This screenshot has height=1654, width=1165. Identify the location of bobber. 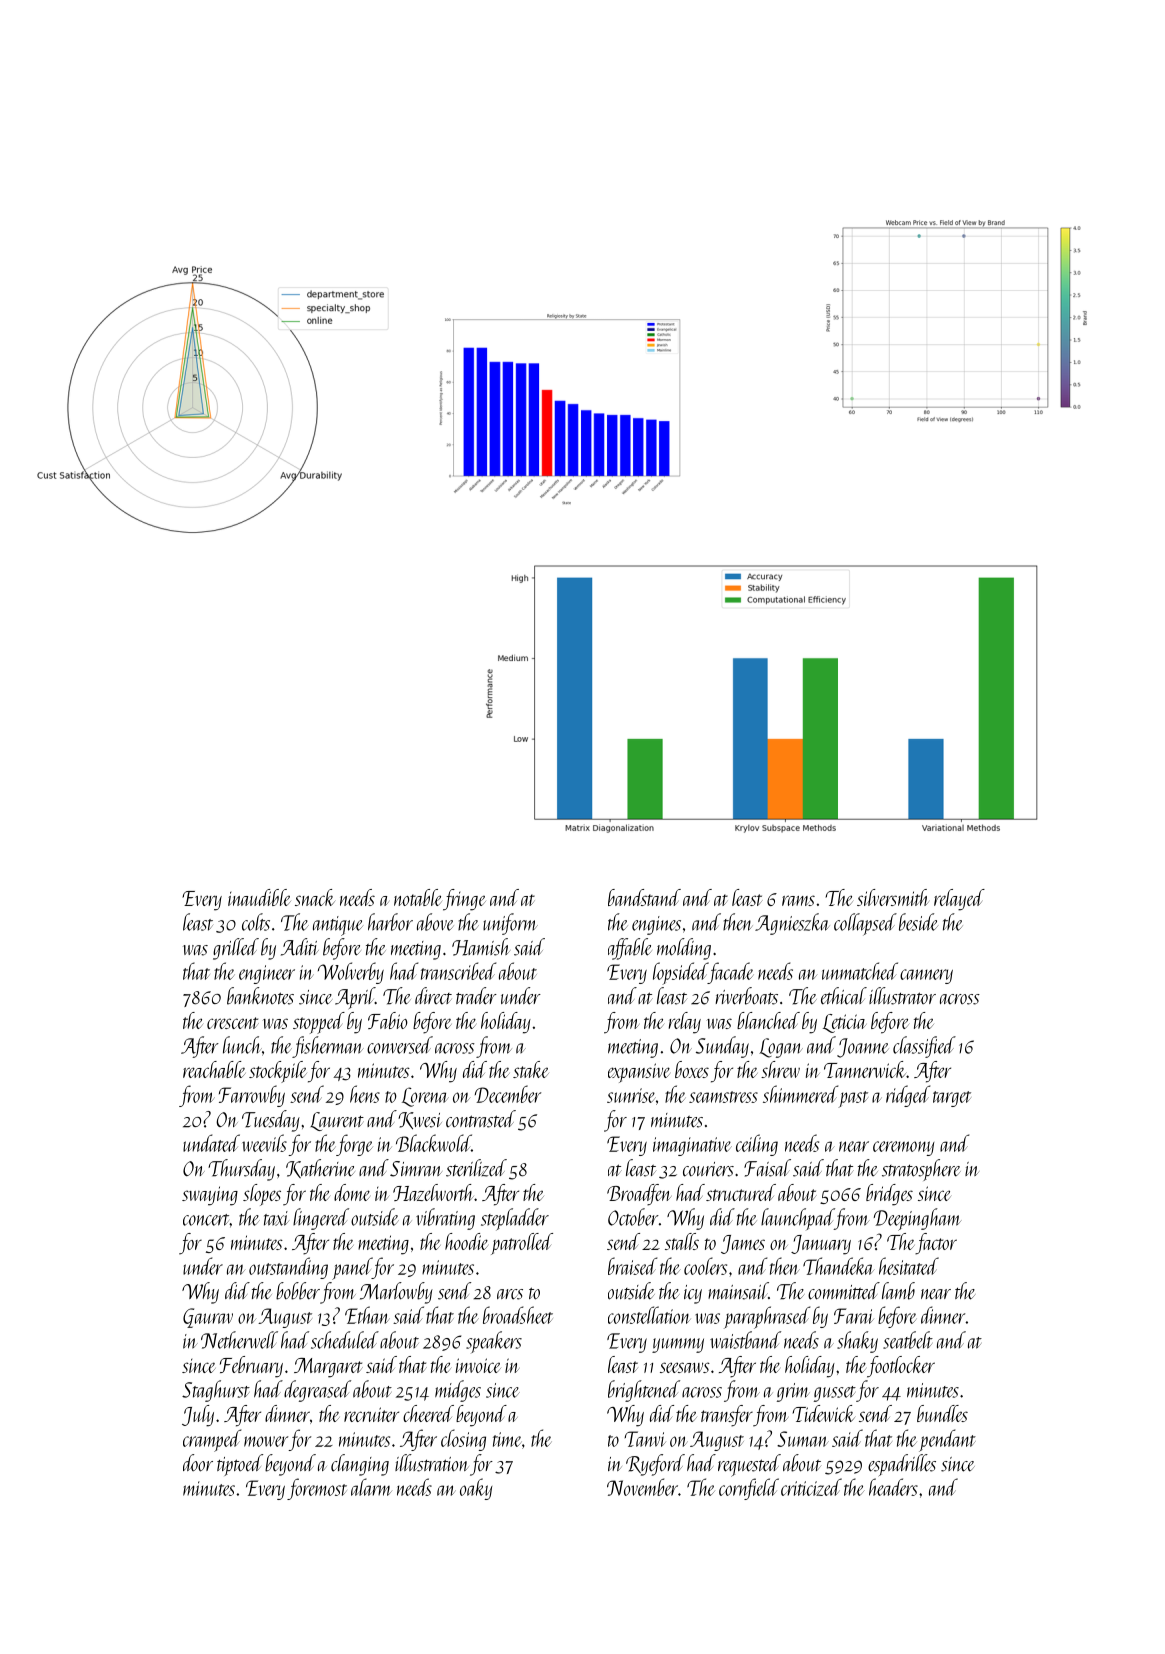
(298, 1291).
